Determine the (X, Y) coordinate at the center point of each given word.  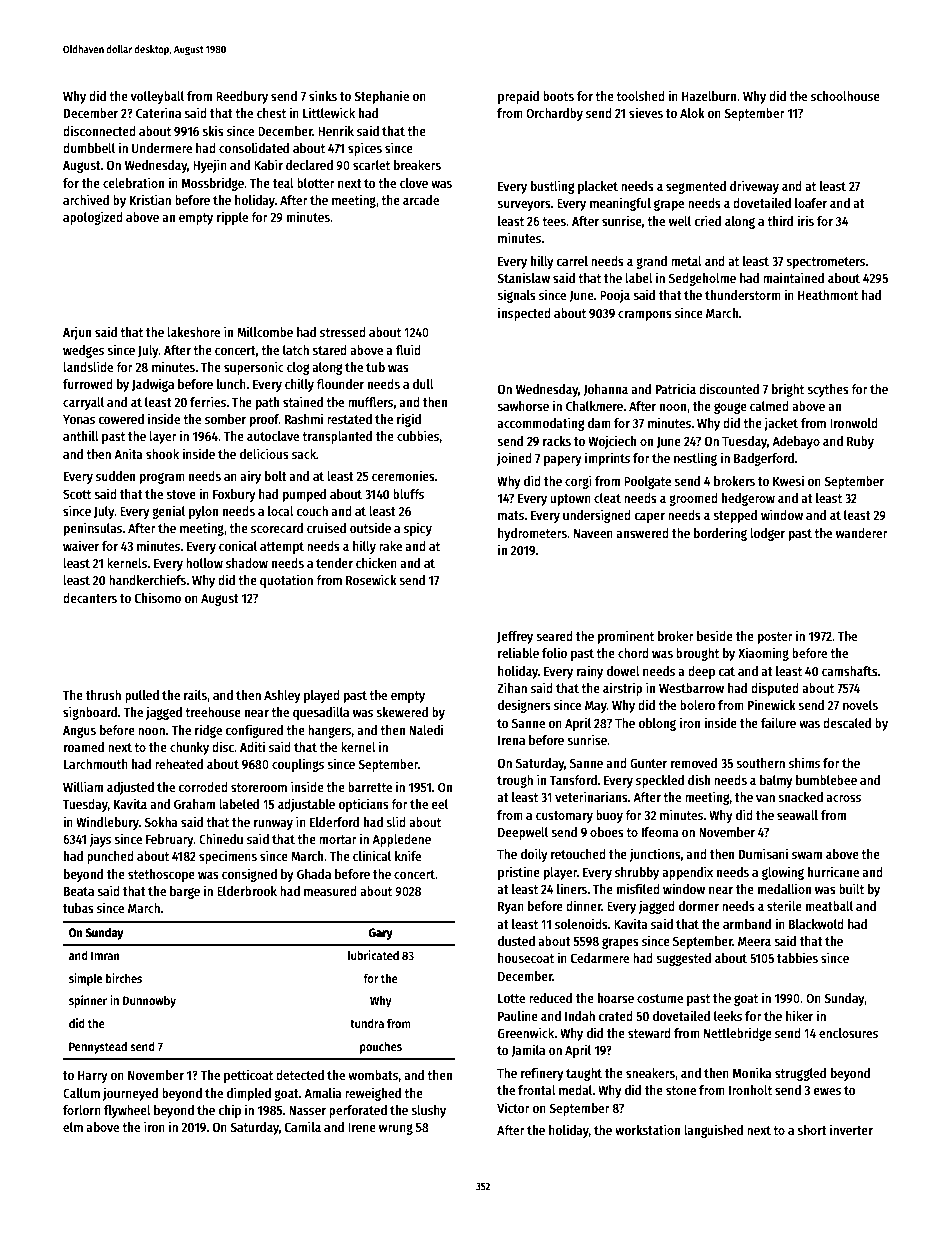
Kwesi (788, 480)
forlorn (82, 1110)
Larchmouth (96, 764)
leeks (728, 1016)
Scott (77, 494)
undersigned (597, 516)
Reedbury (242, 97)
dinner (584, 905)
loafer (811, 203)
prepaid (518, 97)
